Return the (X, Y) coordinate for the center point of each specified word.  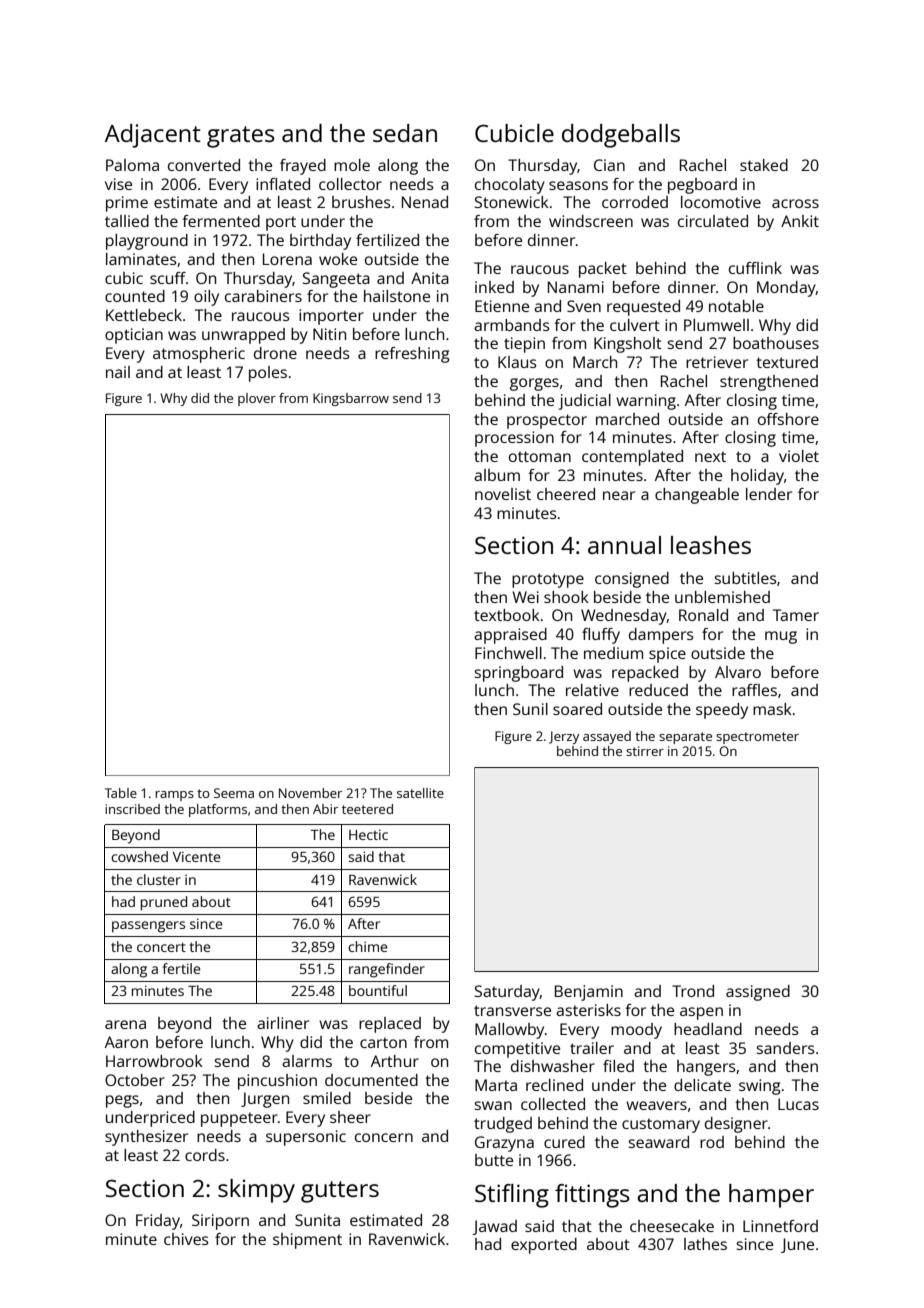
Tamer (796, 615)
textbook (507, 615)
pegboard (702, 186)
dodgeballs (621, 136)
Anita (430, 278)
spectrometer (757, 738)
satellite (420, 793)
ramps (174, 796)
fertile (182, 968)
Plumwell (716, 325)
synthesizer (146, 1138)
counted (135, 296)
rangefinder (387, 970)
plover (257, 399)
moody (636, 1031)
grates (241, 137)
